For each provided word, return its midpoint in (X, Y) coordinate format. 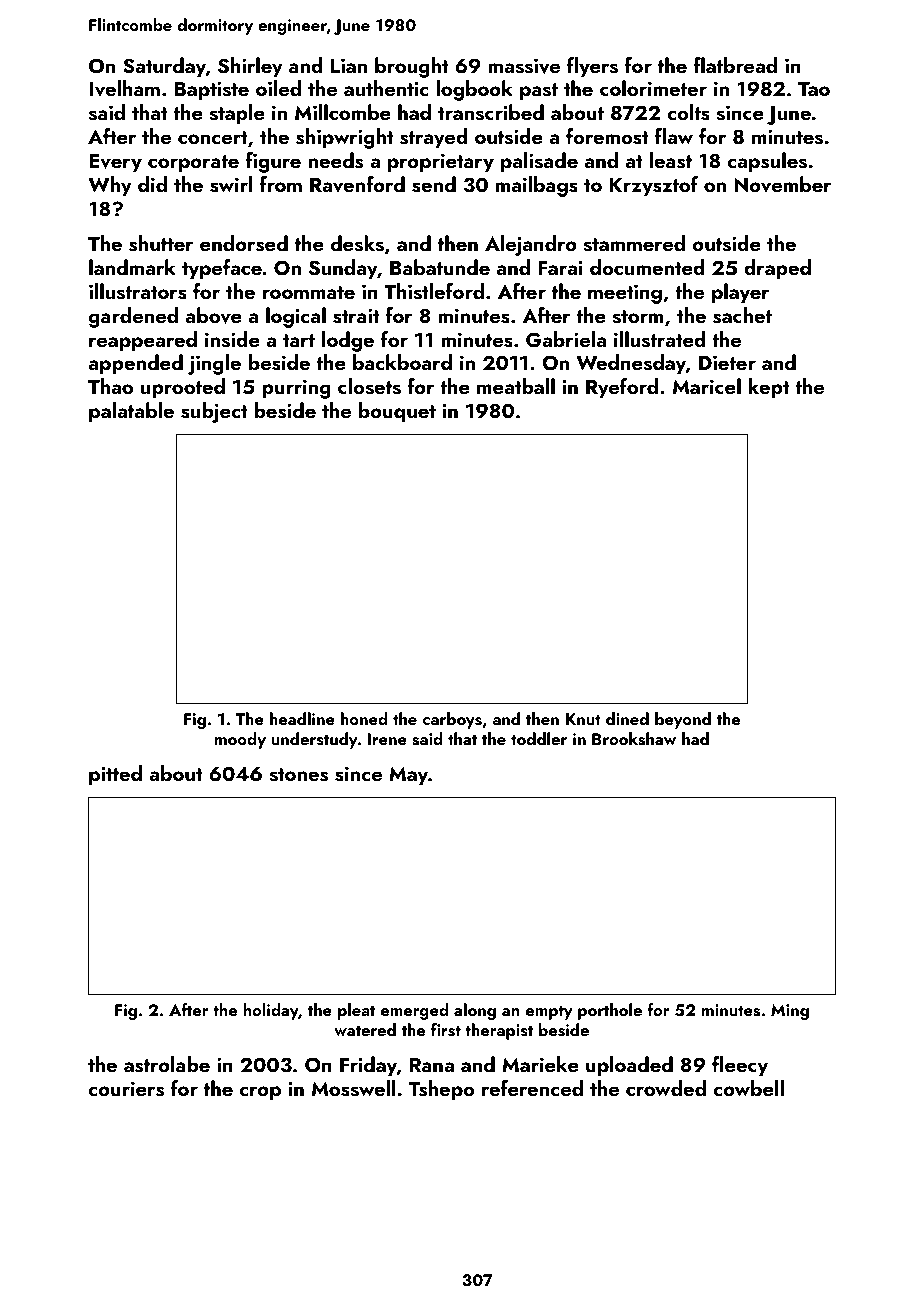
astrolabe (167, 1064)
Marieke (540, 1064)
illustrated (660, 339)
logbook (474, 90)
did (152, 184)
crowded (666, 1088)
